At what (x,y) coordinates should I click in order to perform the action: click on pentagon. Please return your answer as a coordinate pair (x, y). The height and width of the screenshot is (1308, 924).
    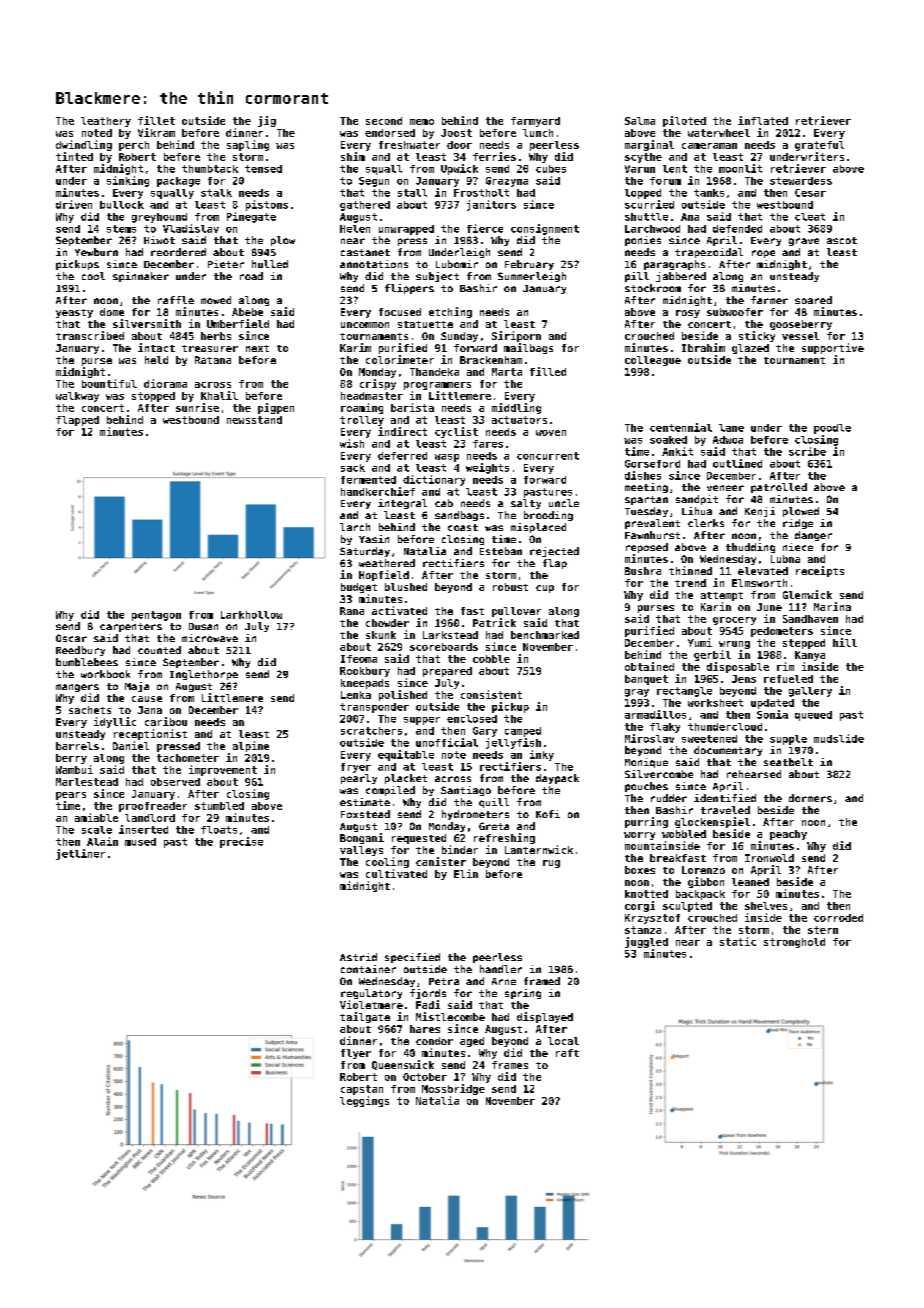
    Looking at the image, I should click on (156, 616).
